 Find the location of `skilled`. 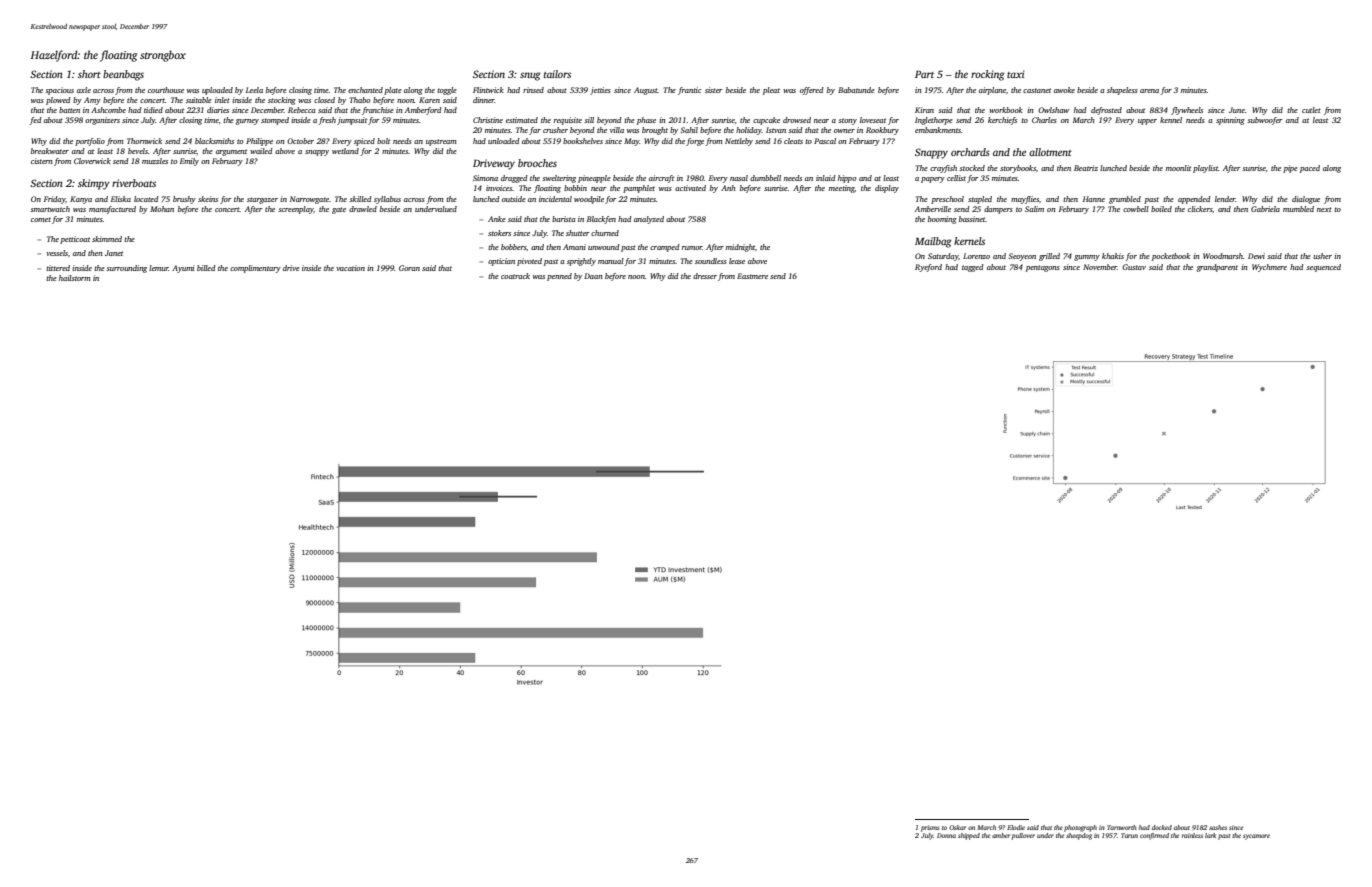

skilled is located at coordinates (360, 199).
